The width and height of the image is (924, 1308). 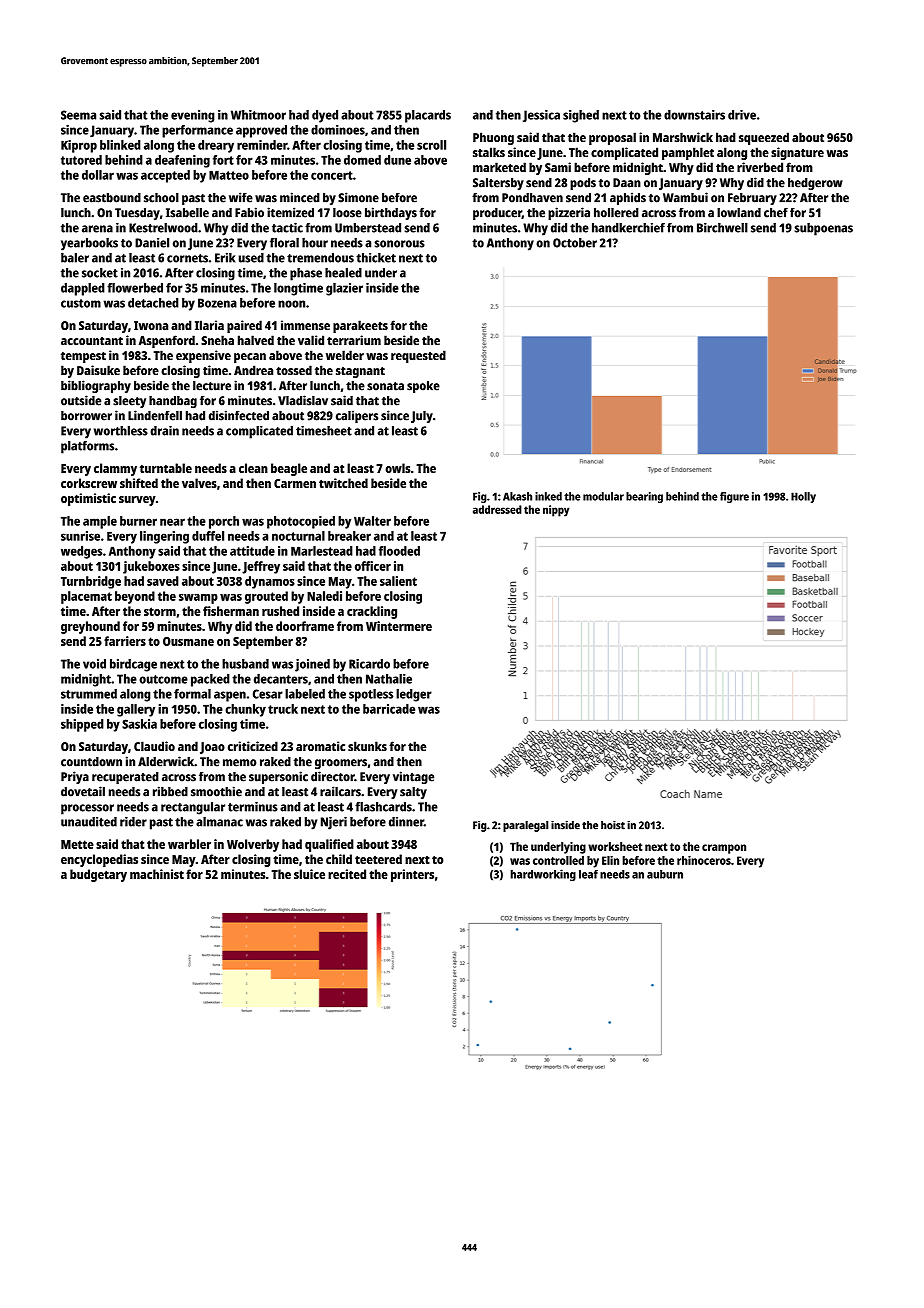 I want to click on yearbooks, so click(x=89, y=244).
